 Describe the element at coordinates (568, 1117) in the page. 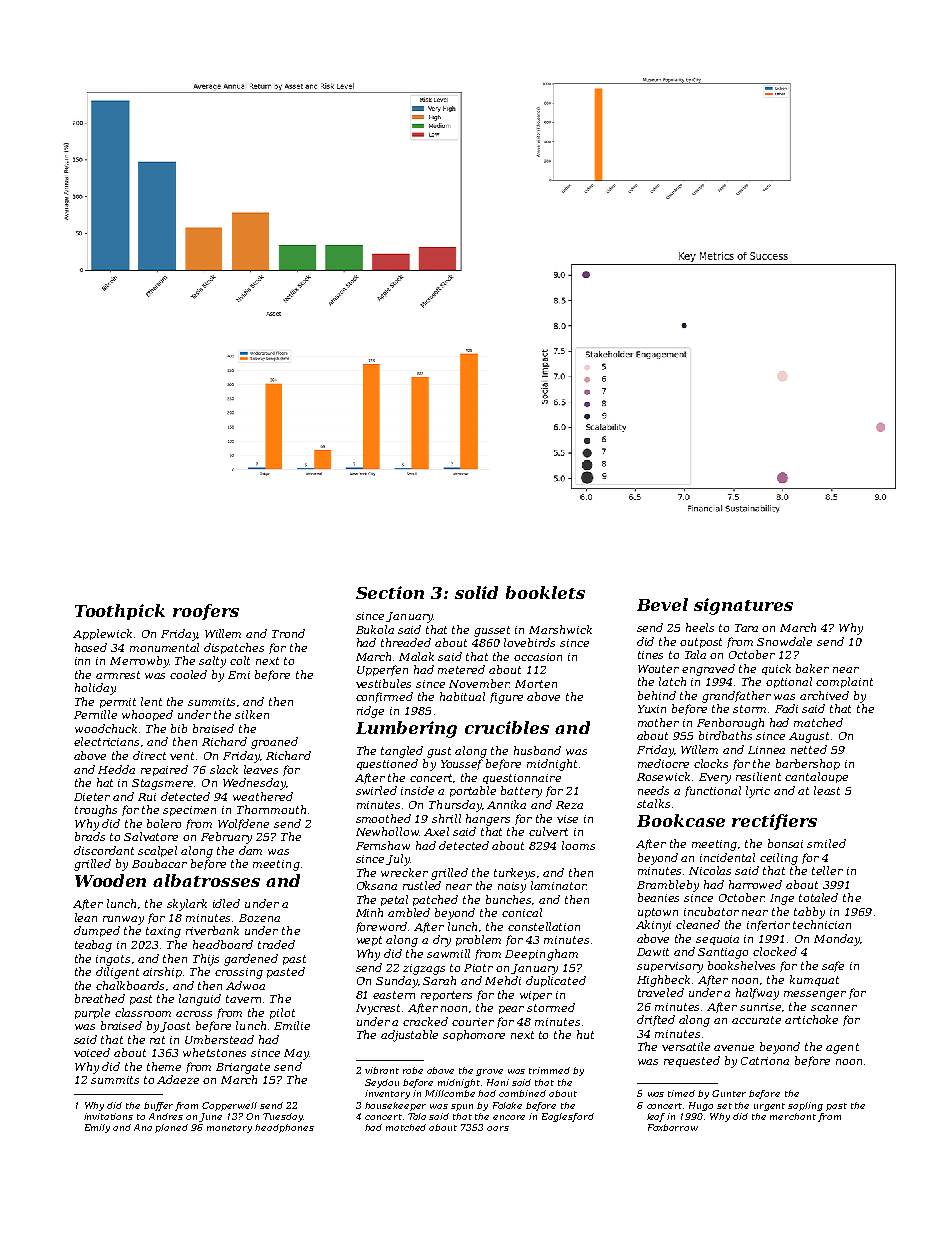

I see `Eaglesford` at that location.
